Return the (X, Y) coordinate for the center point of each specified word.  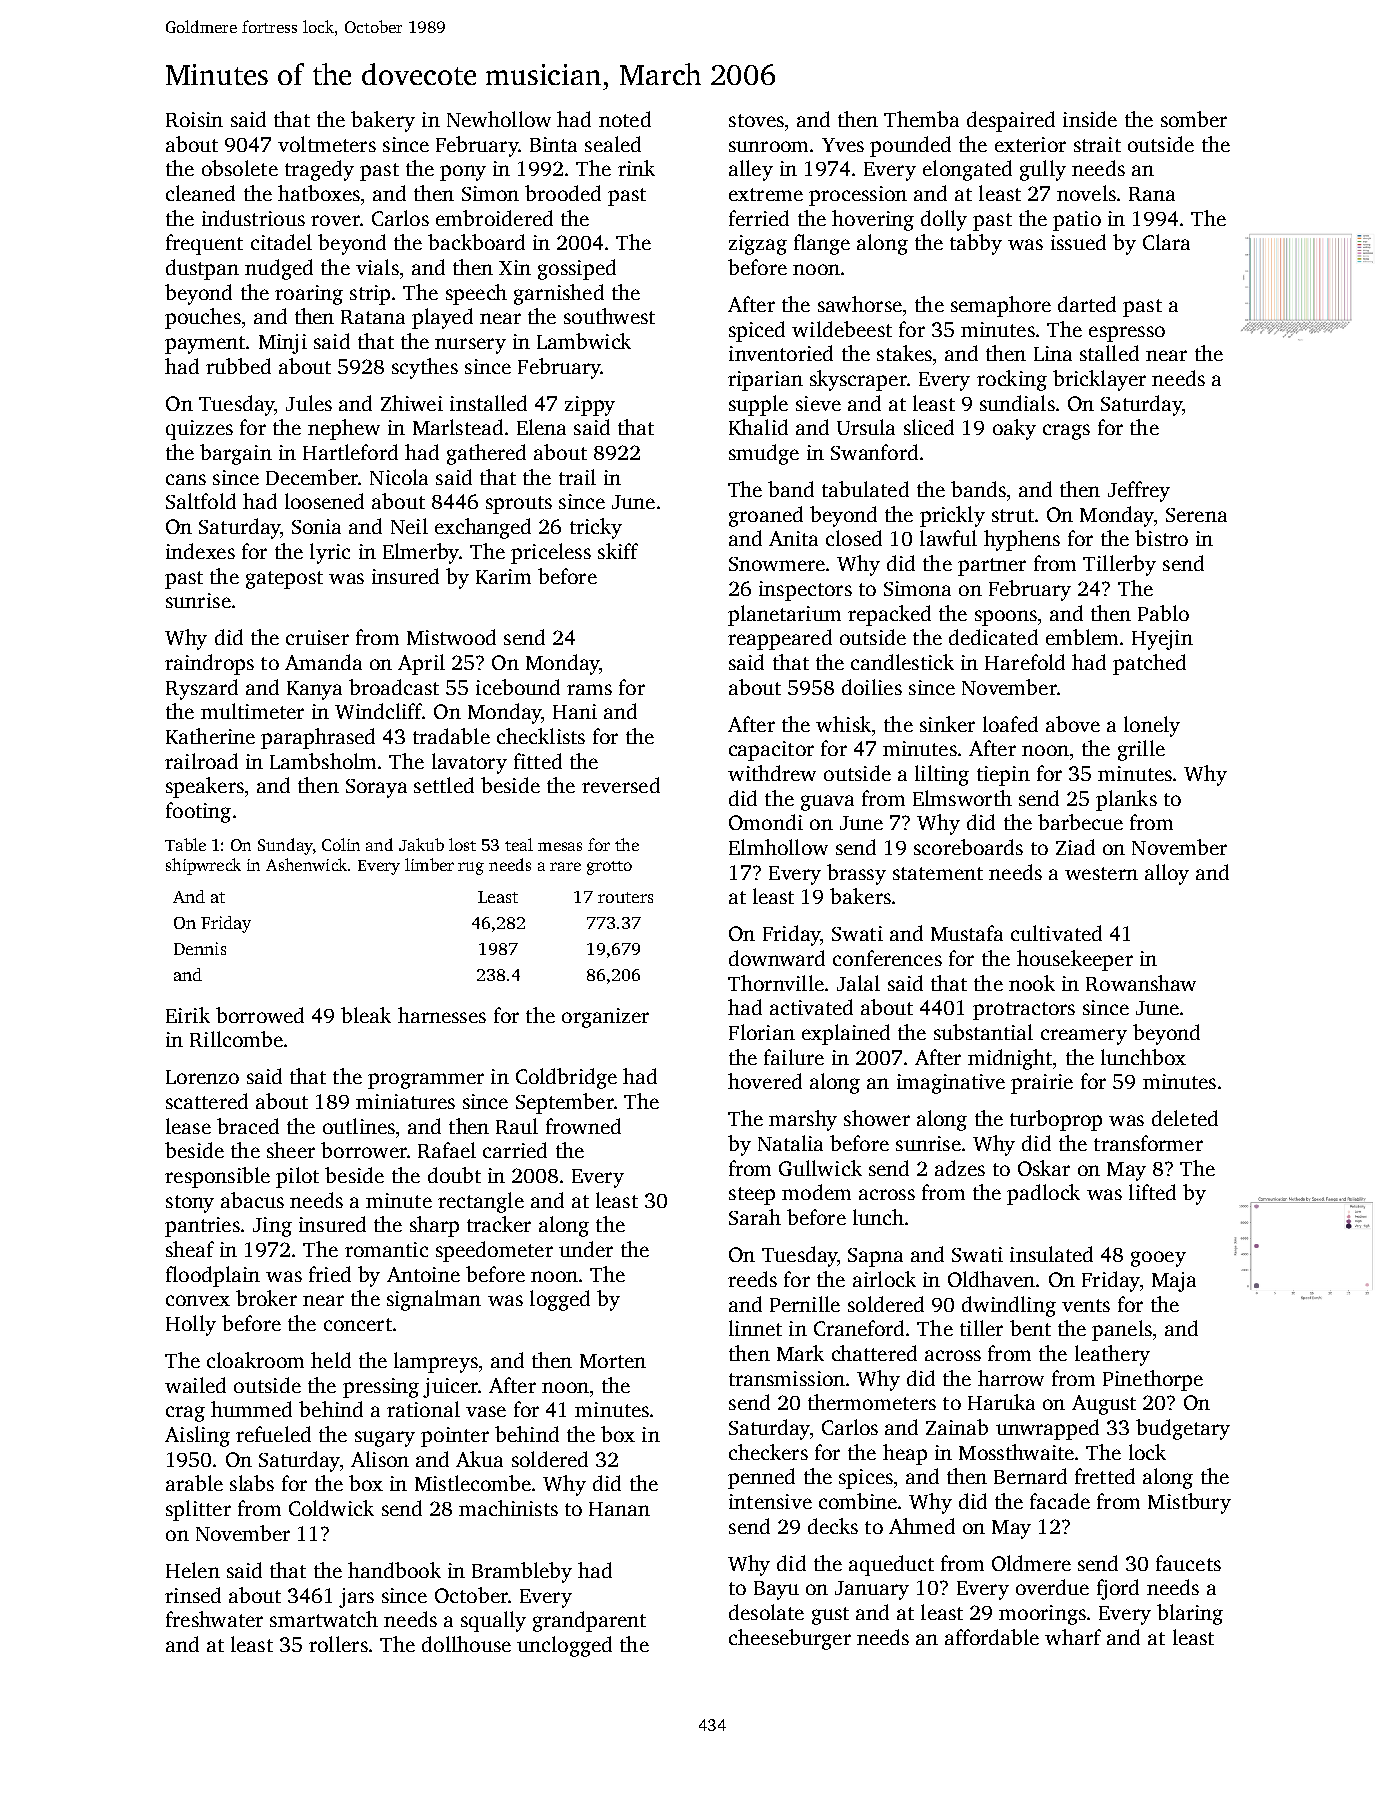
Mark (800, 1353)
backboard (476, 242)
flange (822, 244)
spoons (1006, 618)
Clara (1166, 242)
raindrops (209, 664)
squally (493, 1621)
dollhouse (466, 1644)
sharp (434, 1226)
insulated (1051, 1254)
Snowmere (777, 564)
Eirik (188, 1015)
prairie (1042, 1084)
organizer (605, 1018)
